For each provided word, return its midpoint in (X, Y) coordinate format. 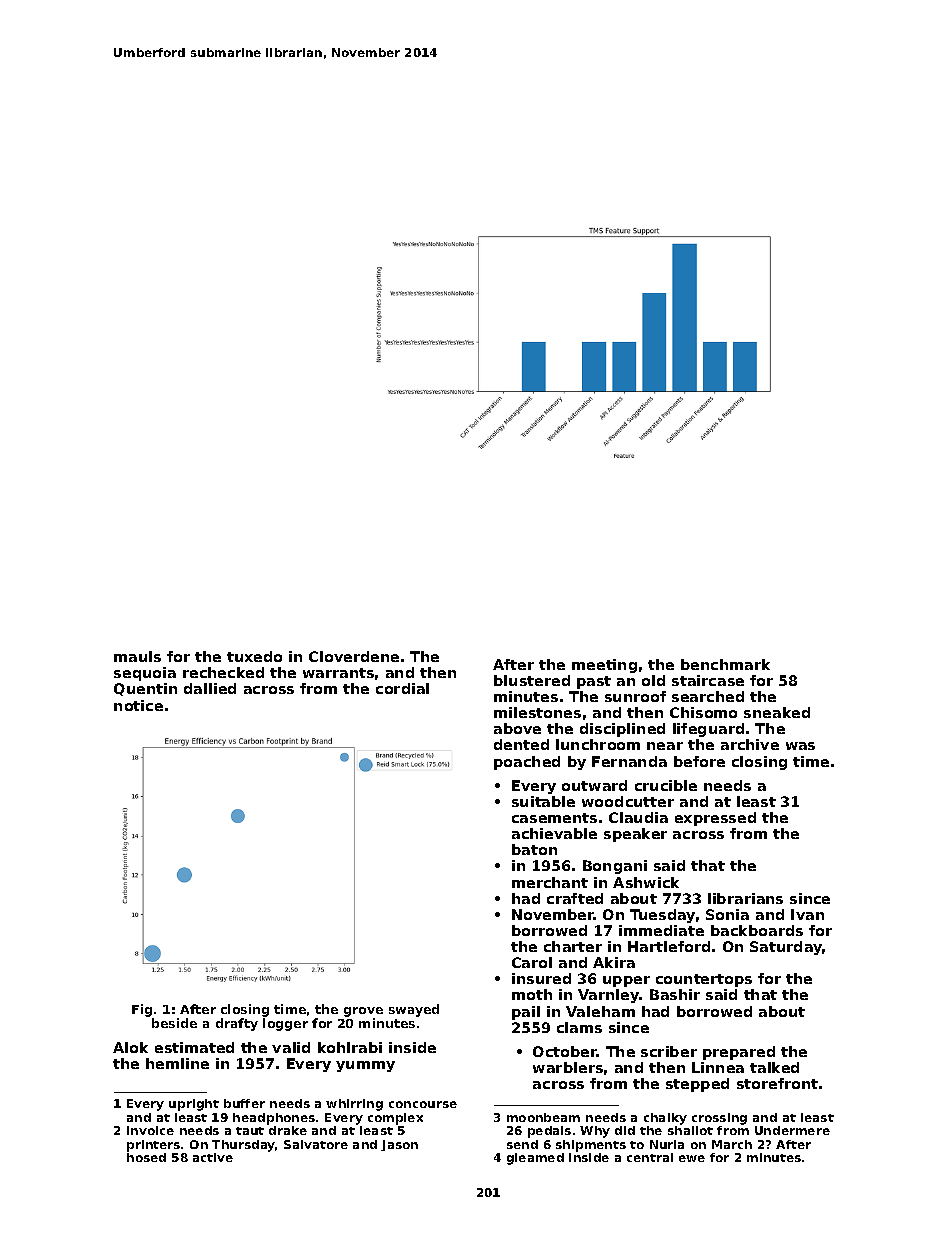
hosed (146, 1157)
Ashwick (646, 882)
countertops (704, 980)
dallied (210, 688)
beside (174, 1023)
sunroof (635, 696)
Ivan (807, 914)
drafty (237, 1024)
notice (138, 705)
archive (750, 744)
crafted (575, 898)
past (594, 682)
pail (526, 1013)
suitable (543, 801)
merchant (550, 882)
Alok (130, 1047)
